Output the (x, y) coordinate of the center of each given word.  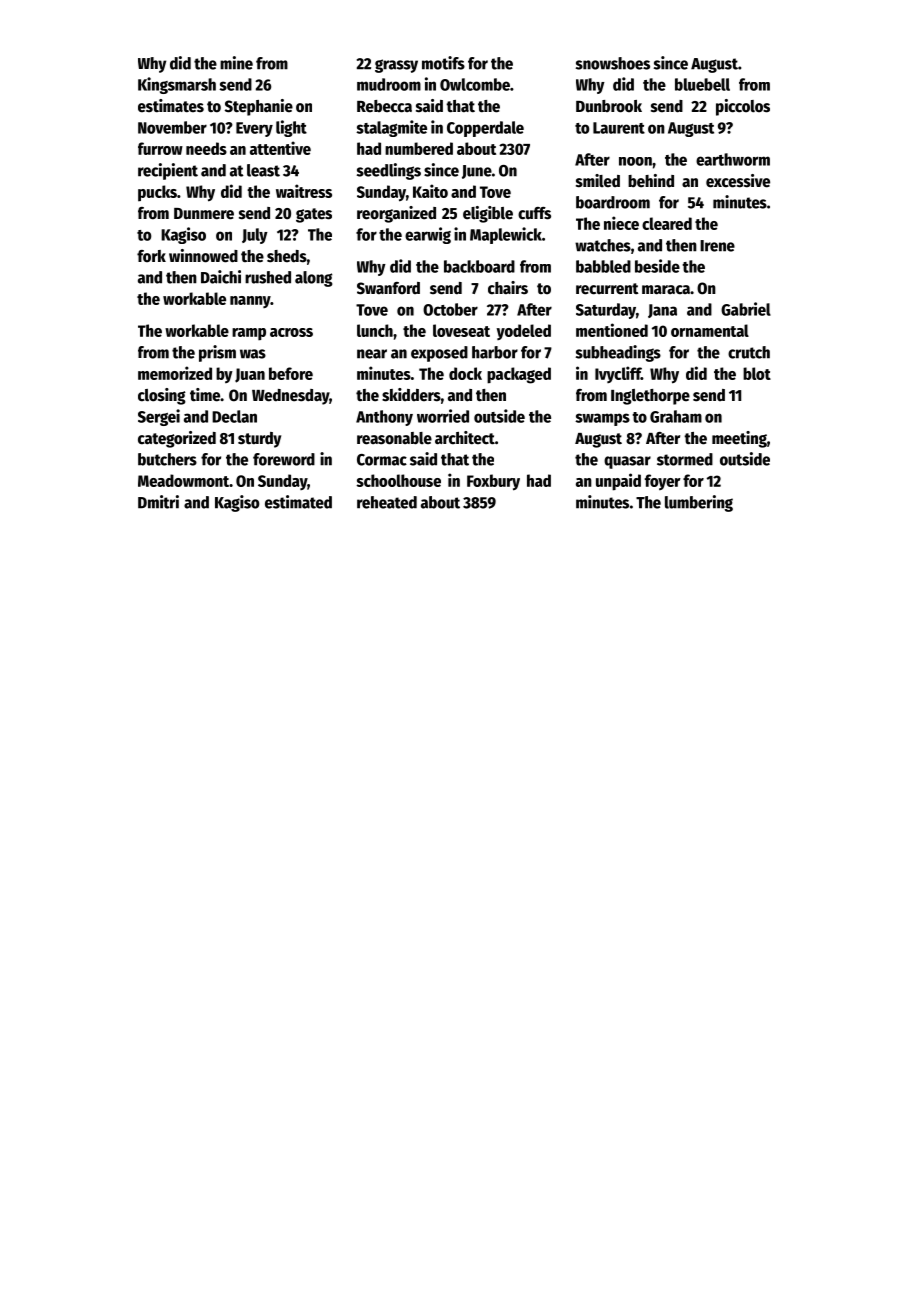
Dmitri (158, 502)
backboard (479, 266)
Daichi (221, 277)
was (253, 354)
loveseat (461, 330)
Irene (717, 246)
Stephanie (259, 107)
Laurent (619, 128)
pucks (157, 193)
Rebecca (384, 106)
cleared (667, 223)
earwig (428, 235)
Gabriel (746, 309)
